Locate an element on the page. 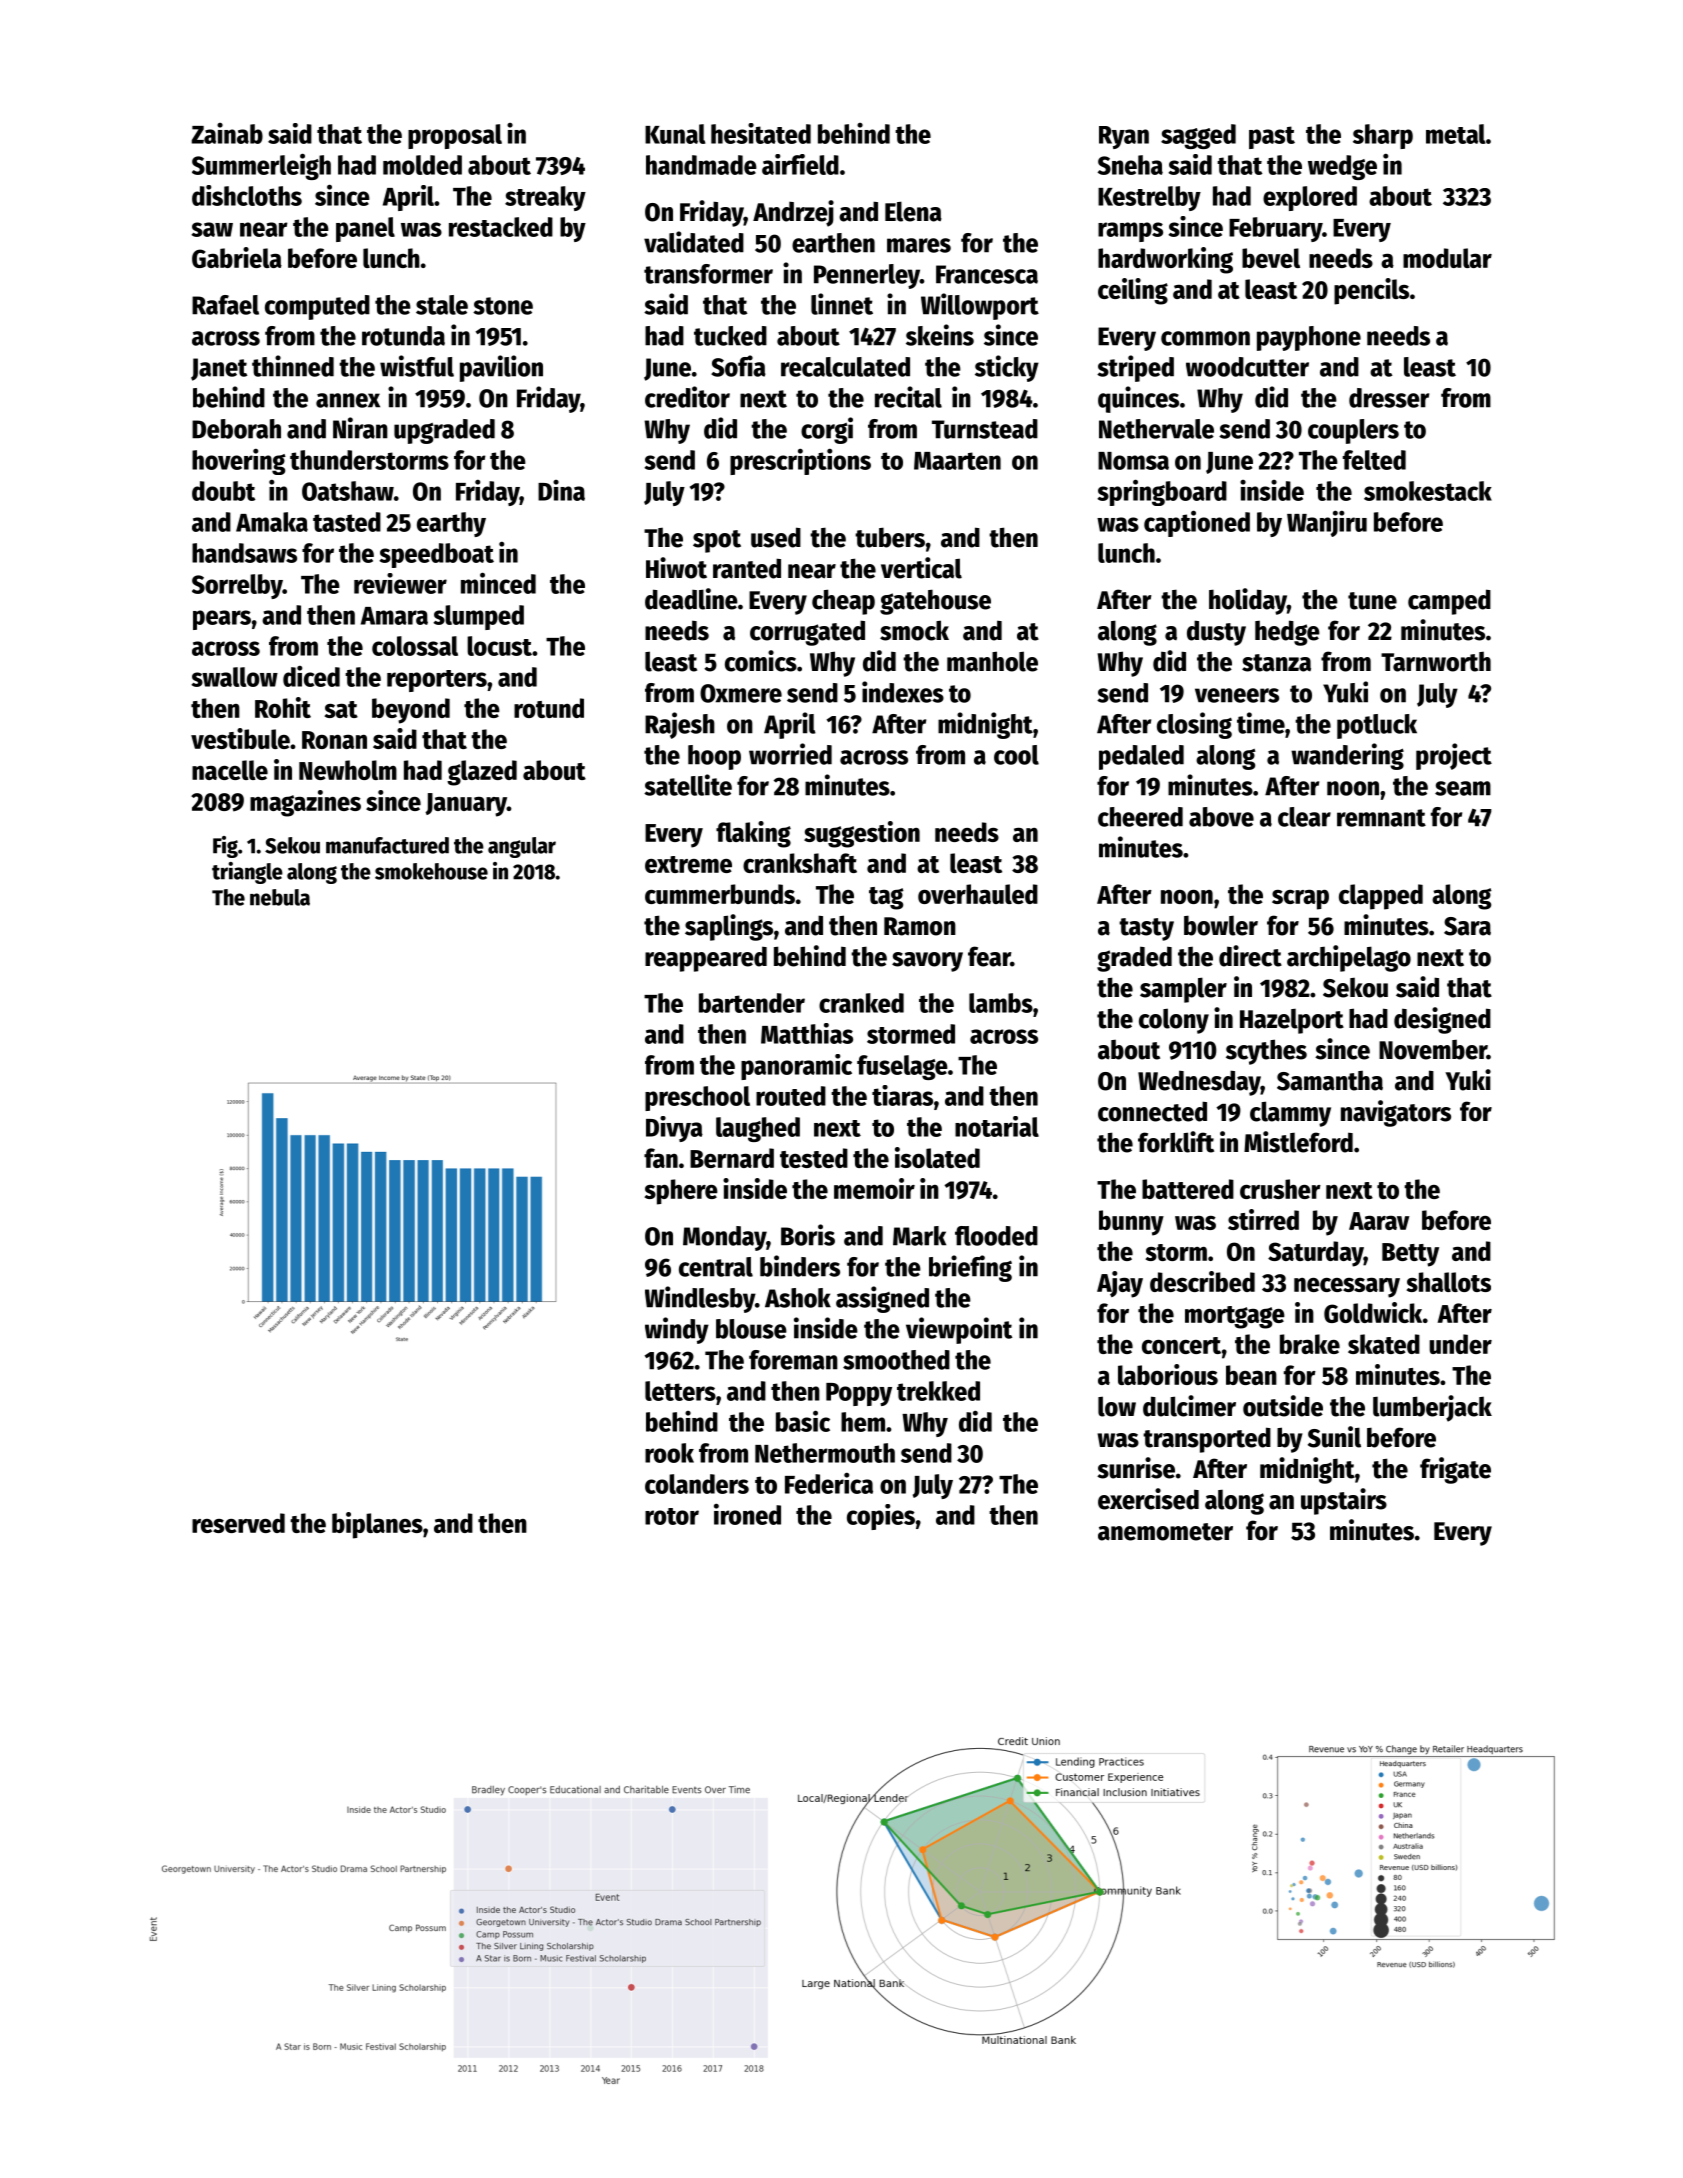 This document has height=2178, width=1683. closing is located at coordinates (1194, 725).
